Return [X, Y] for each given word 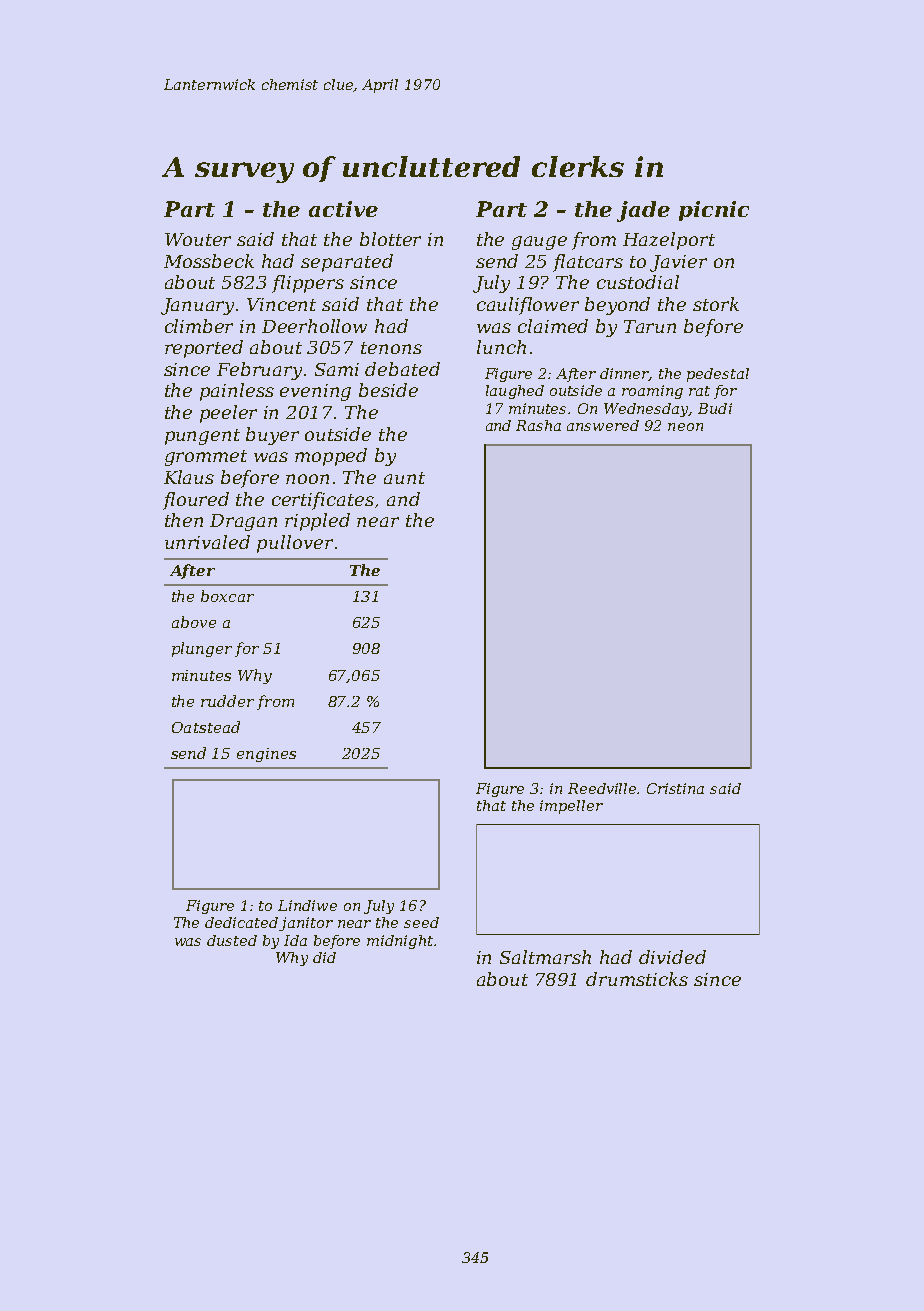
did [324, 957]
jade [643, 211]
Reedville [603, 788]
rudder [227, 701]
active [343, 209]
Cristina [675, 788]
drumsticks [637, 979]
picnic [714, 211]
